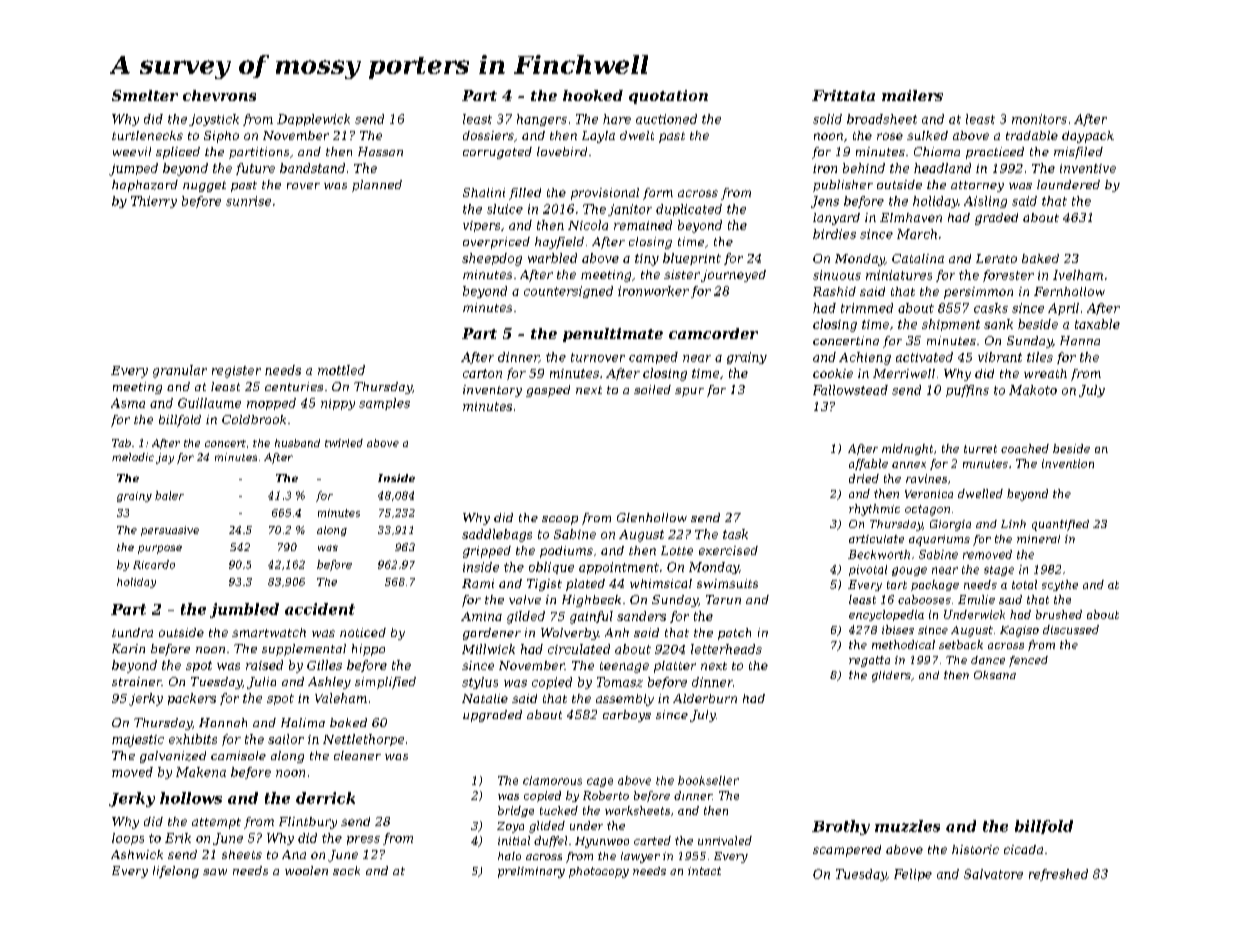 The height and width of the screenshot is (952, 1233). I want to click on gliders, so click(891, 676).
